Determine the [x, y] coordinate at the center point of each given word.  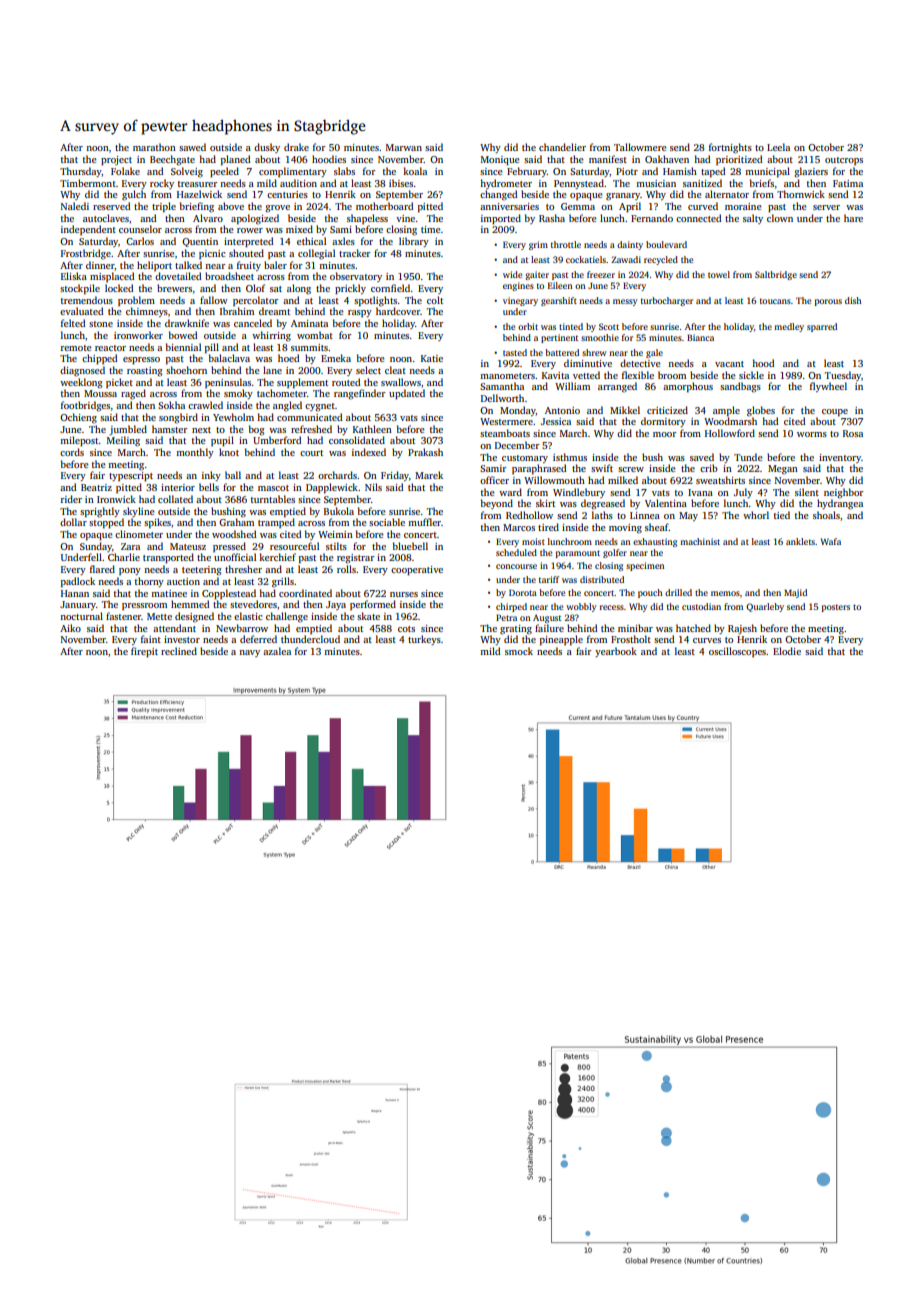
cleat [395, 370]
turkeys [424, 640]
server [826, 207]
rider [71, 499]
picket [119, 383]
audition [298, 183]
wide [512, 274]
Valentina [666, 503]
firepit [144, 652]
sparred [822, 327]
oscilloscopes [737, 652]
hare [853, 218]
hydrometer [506, 184]
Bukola [339, 511]
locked [119, 288]
